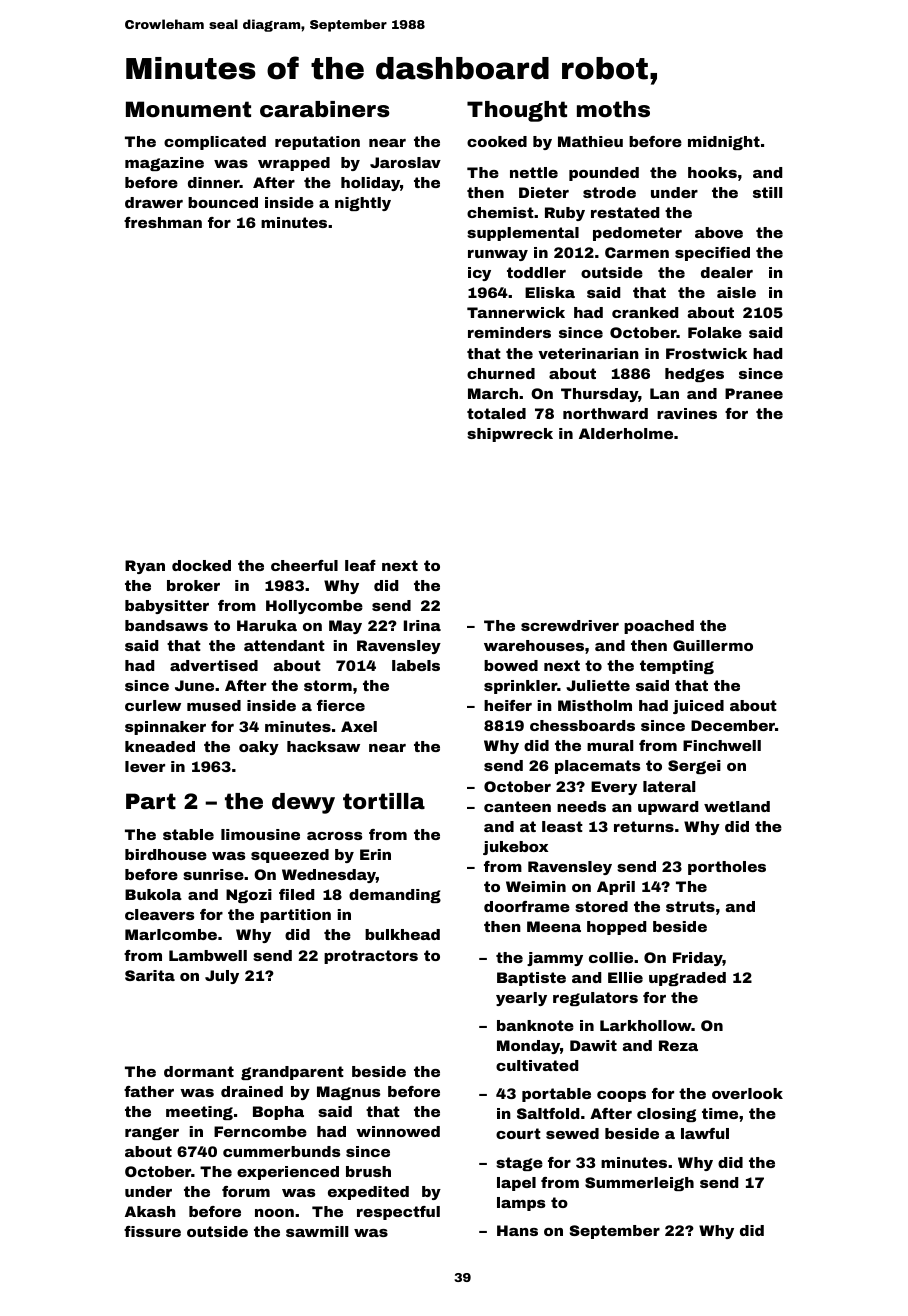 The height and width of the document is (1316, 908). I want to click on Jaroslav, so click(405, 162).
